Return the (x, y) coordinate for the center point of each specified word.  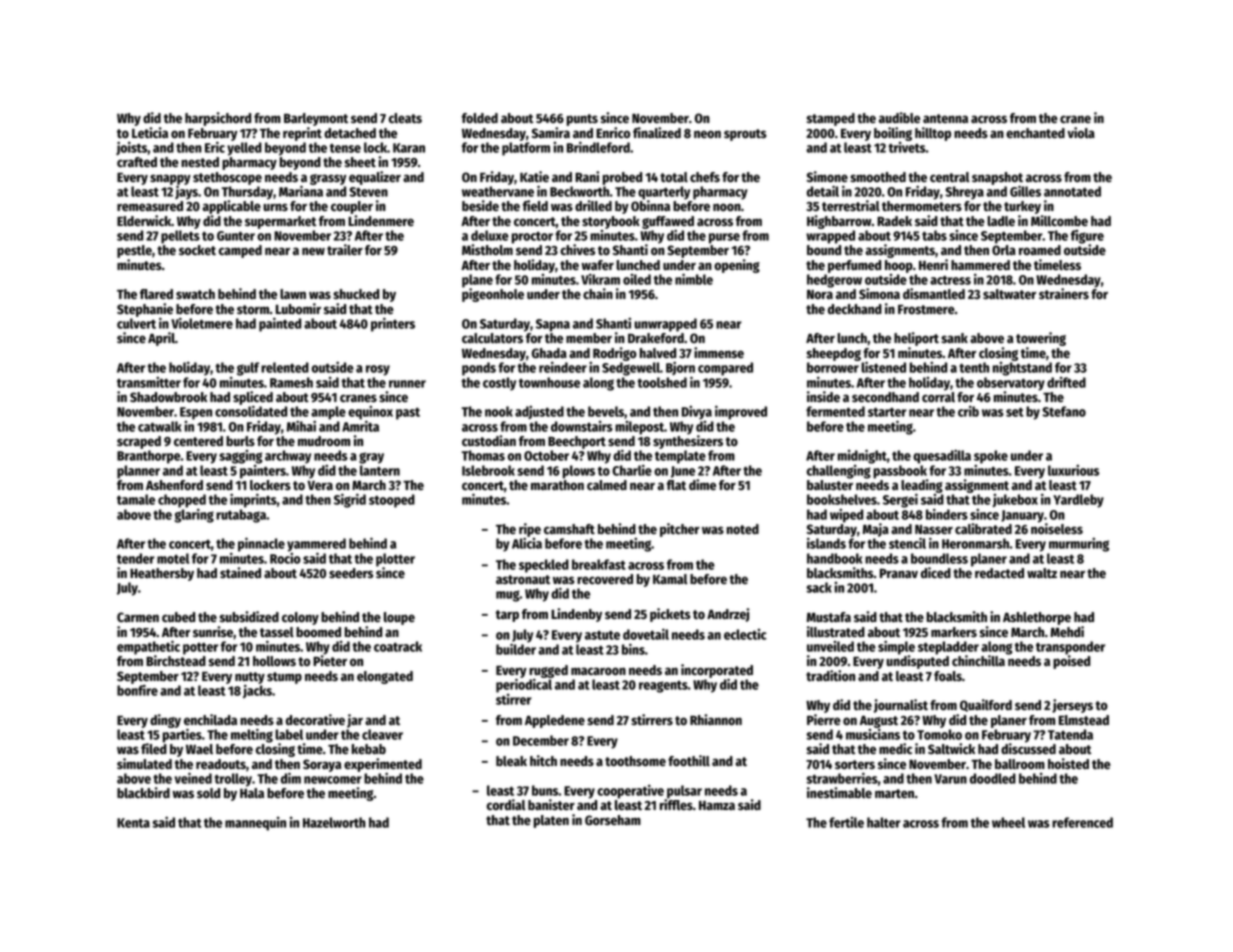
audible (899, 118)
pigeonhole (493, 295)
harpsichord (218, 119)
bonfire (137, 690)
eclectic (745, 634)
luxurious (1073, 470)
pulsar (684, 792)
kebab (369, 749)
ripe (530, 530)
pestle (134, 251)
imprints (253, 500)
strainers (1064, 294)
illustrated (836, 632)
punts (582, 120)
